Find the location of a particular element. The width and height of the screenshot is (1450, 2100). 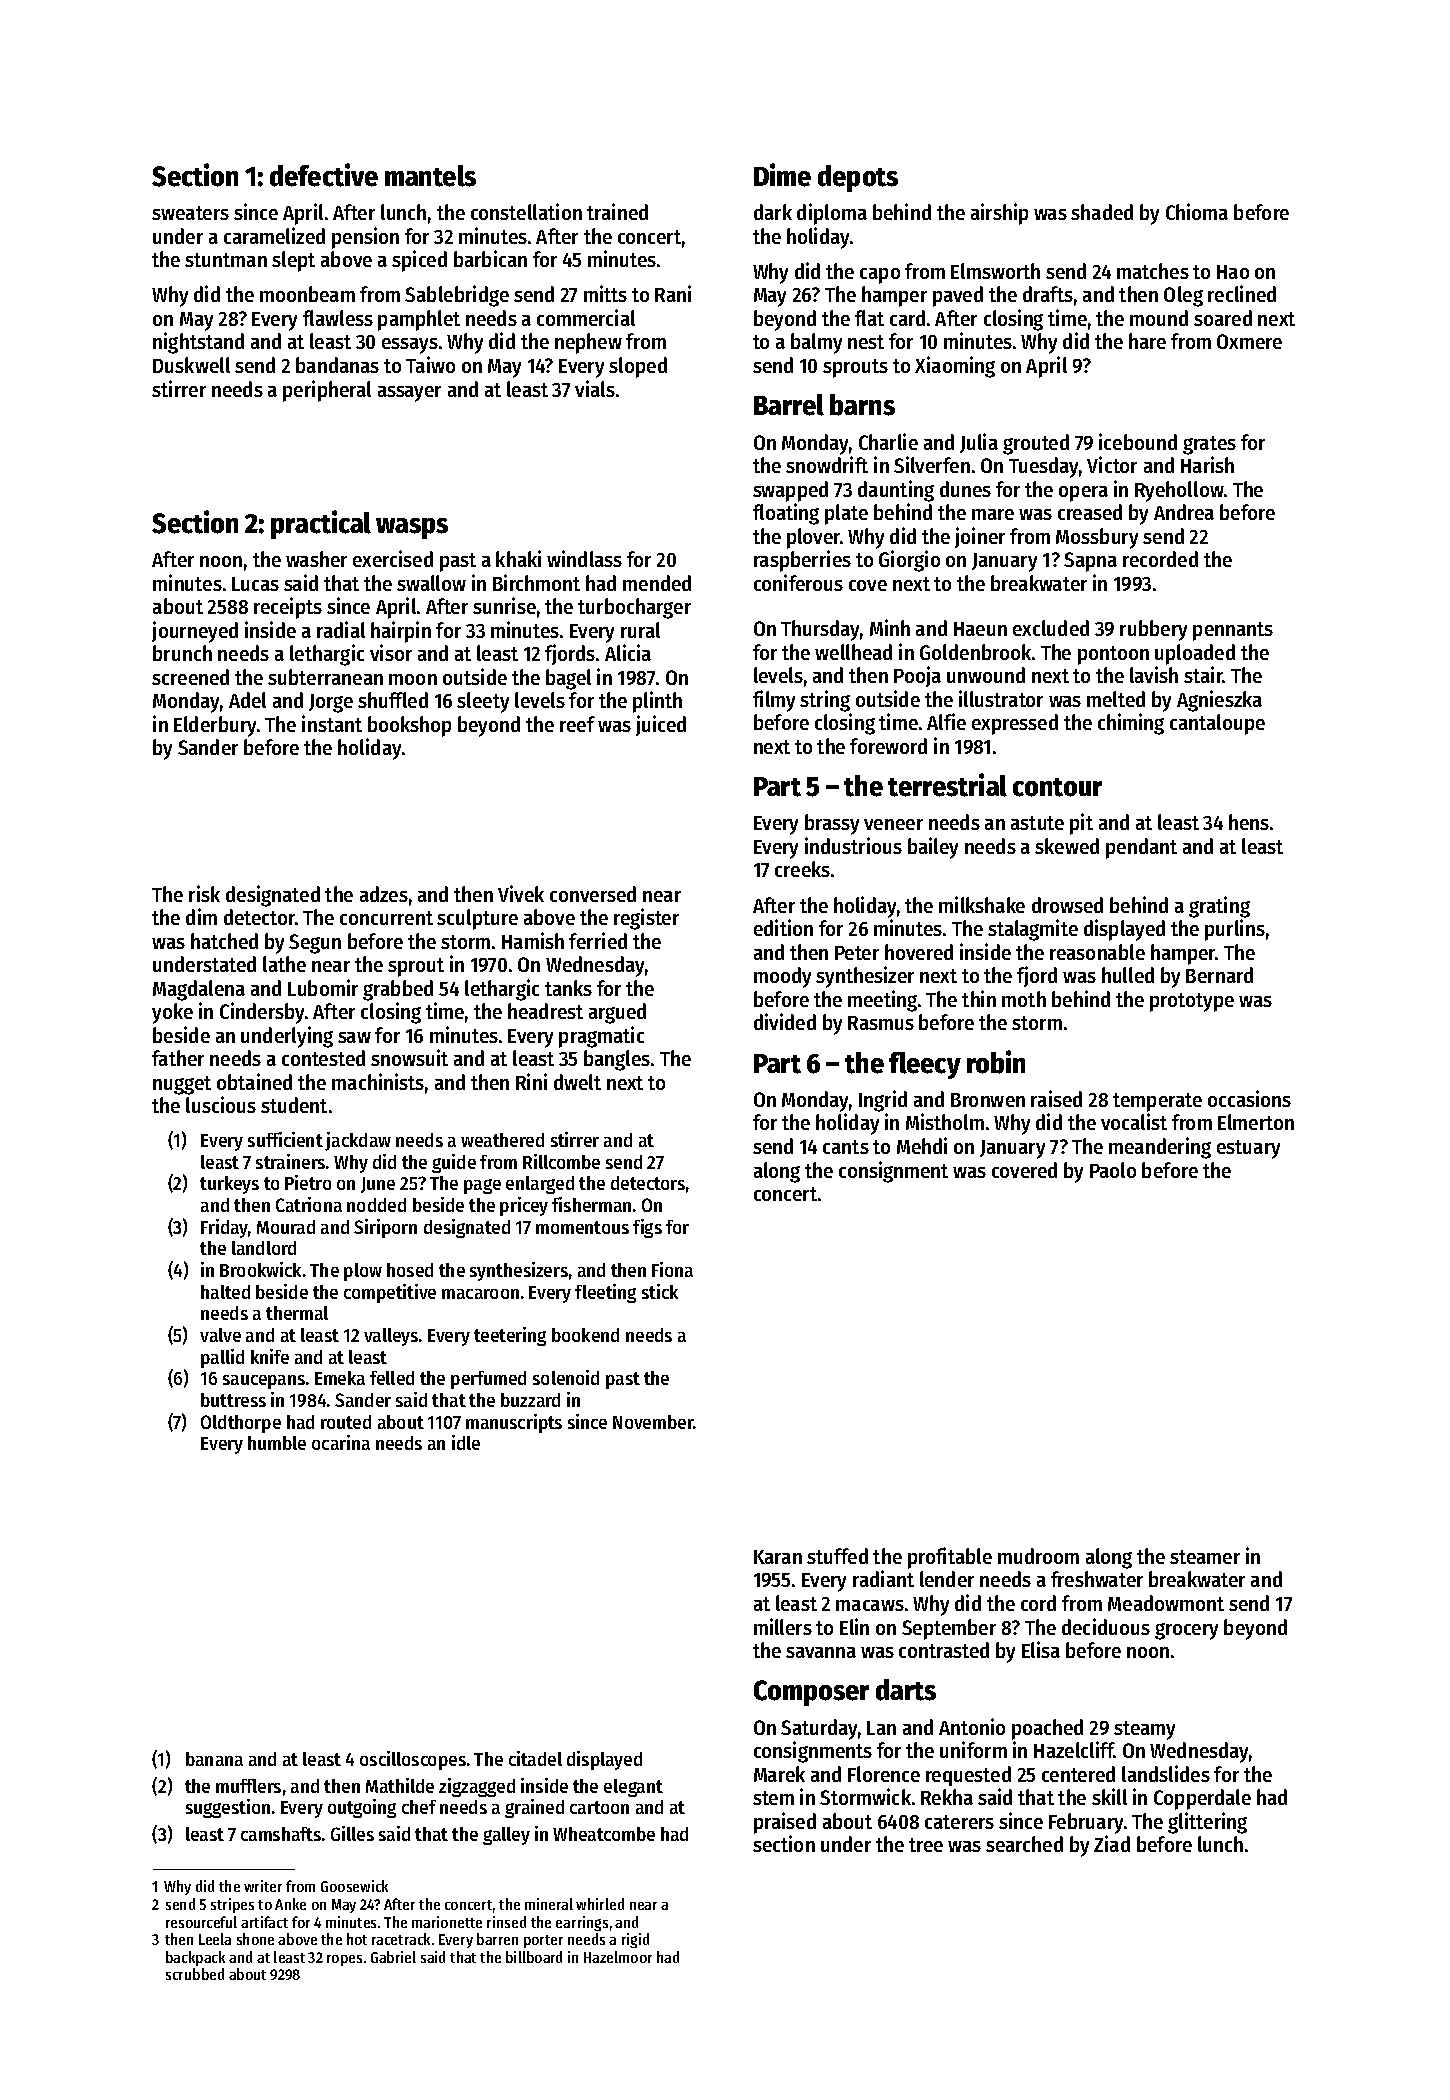

Ziad is located at coordinates (1112, 1843).
